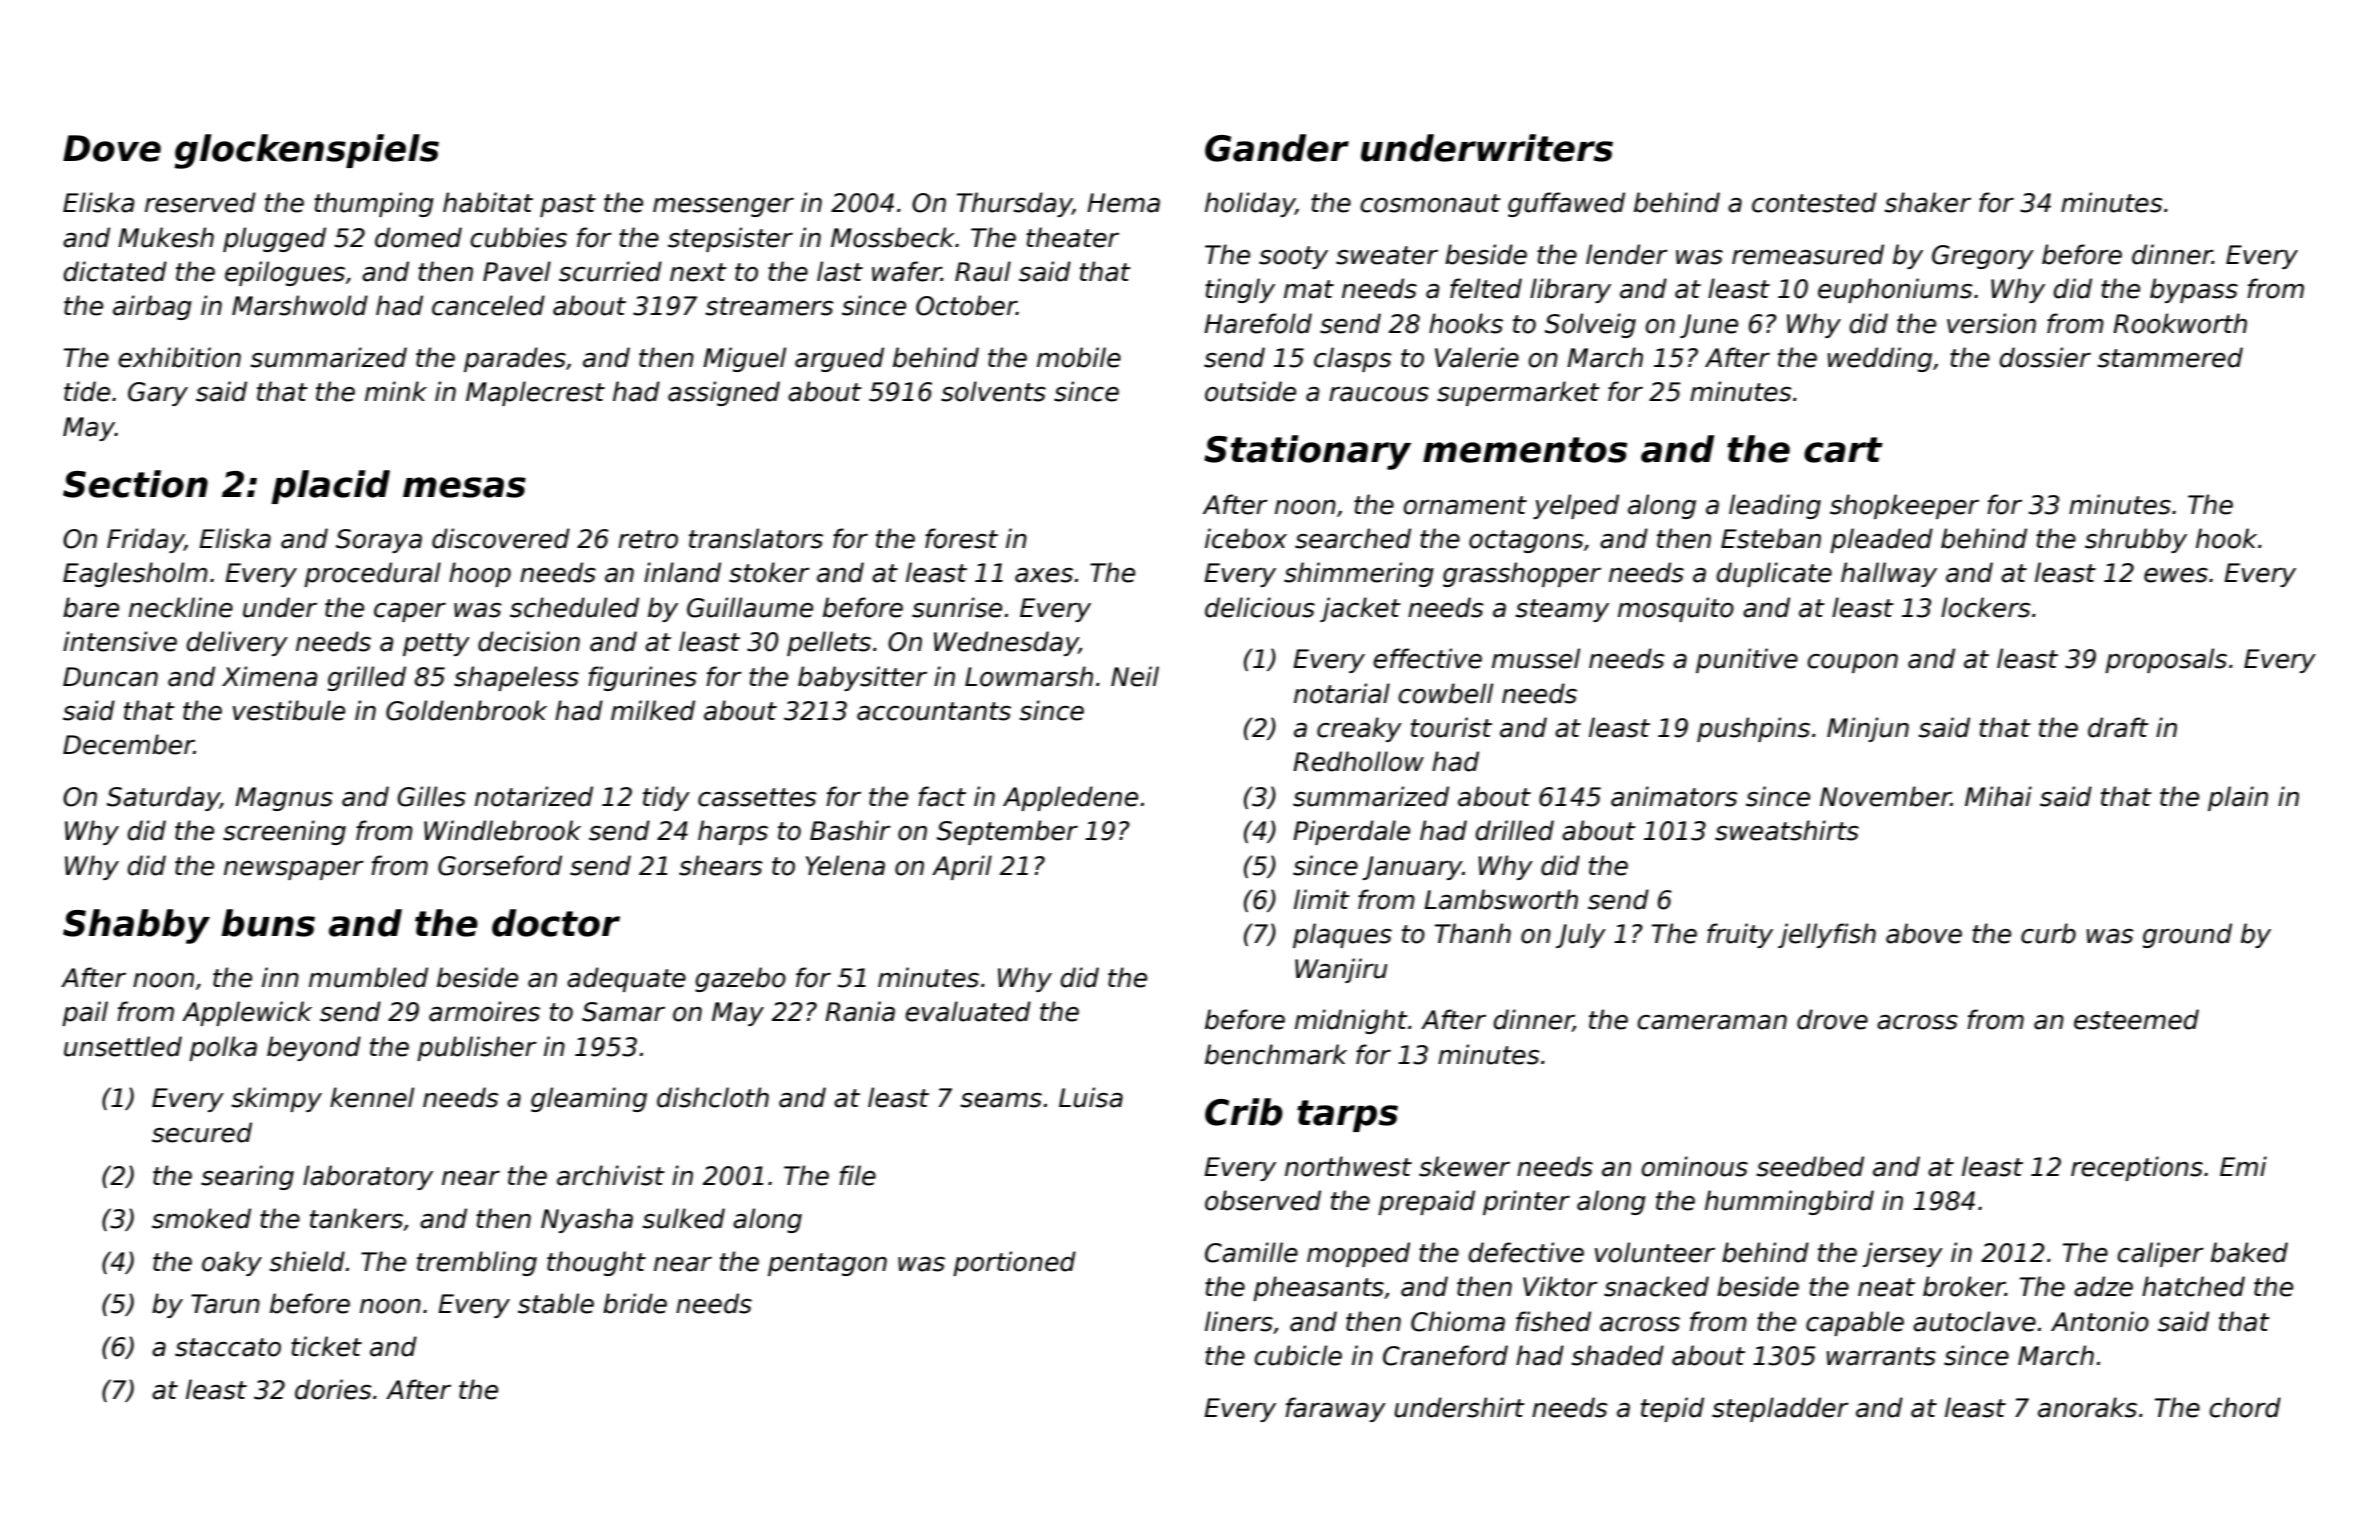  Describe the element at coordinates (1277, 148) in the page. I see `Gander` at that location.
